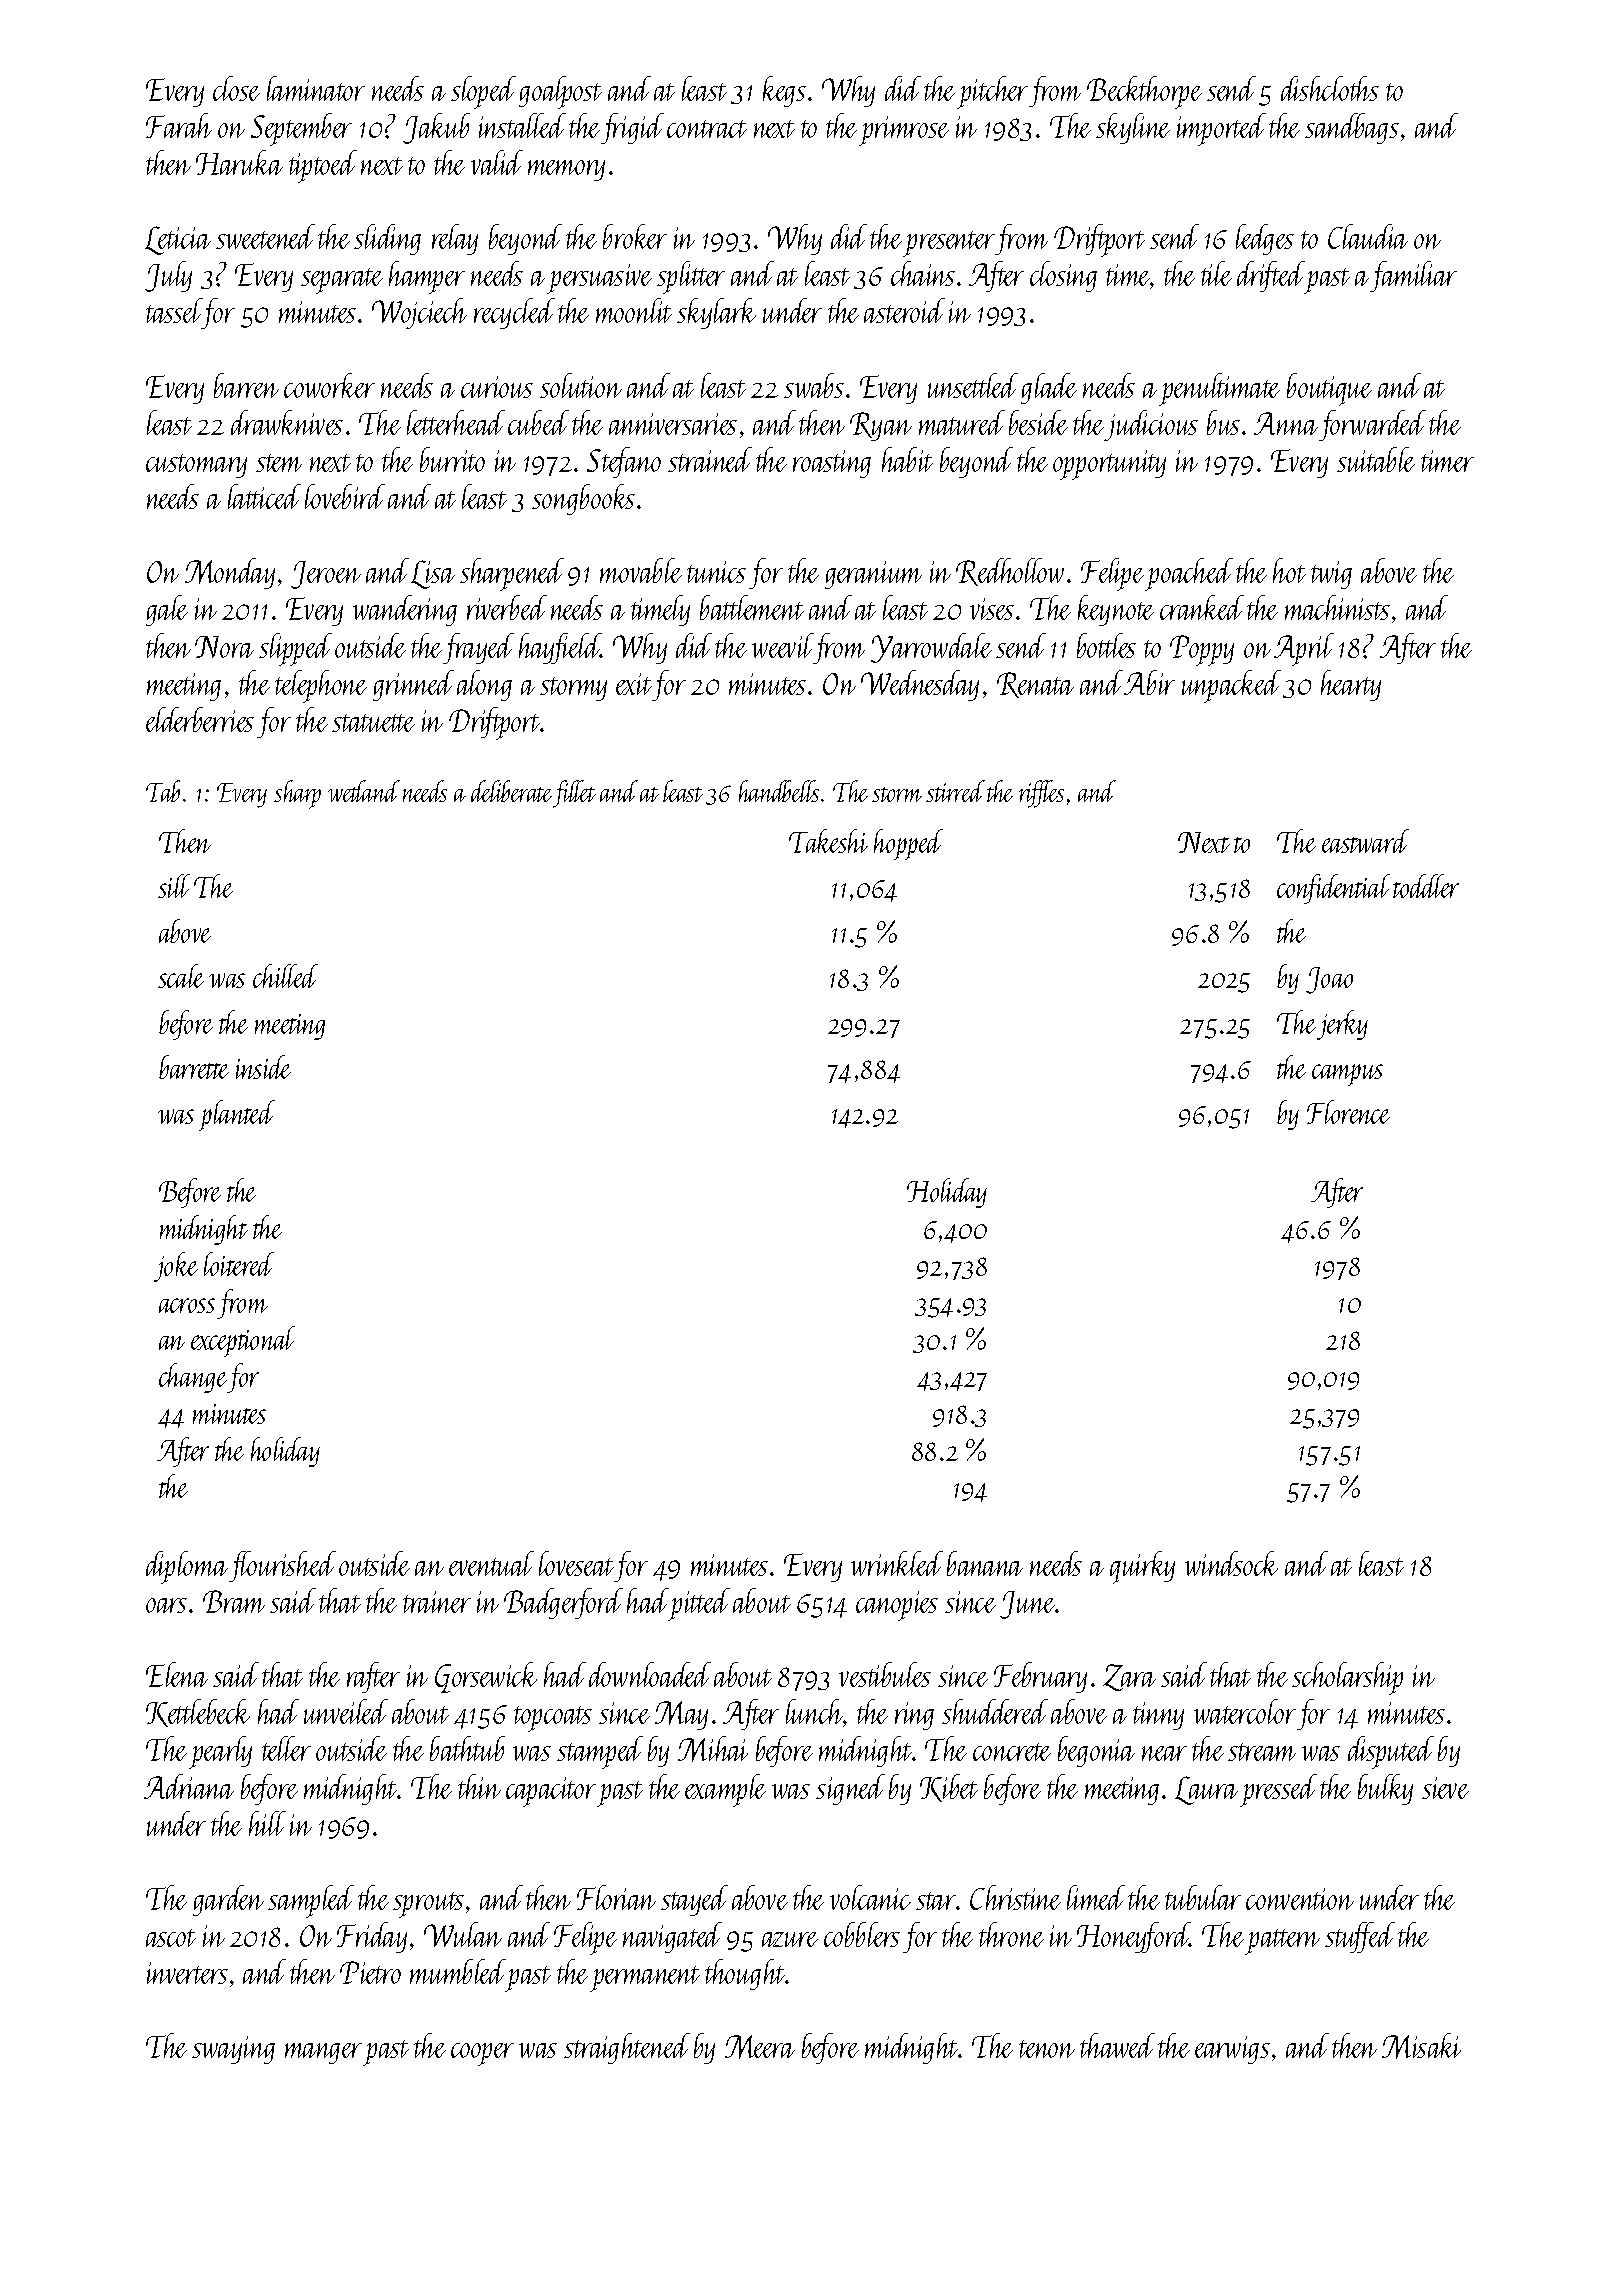  Describe the element at coordinates (323, 2053) in the image. I see `manger` at that location.
